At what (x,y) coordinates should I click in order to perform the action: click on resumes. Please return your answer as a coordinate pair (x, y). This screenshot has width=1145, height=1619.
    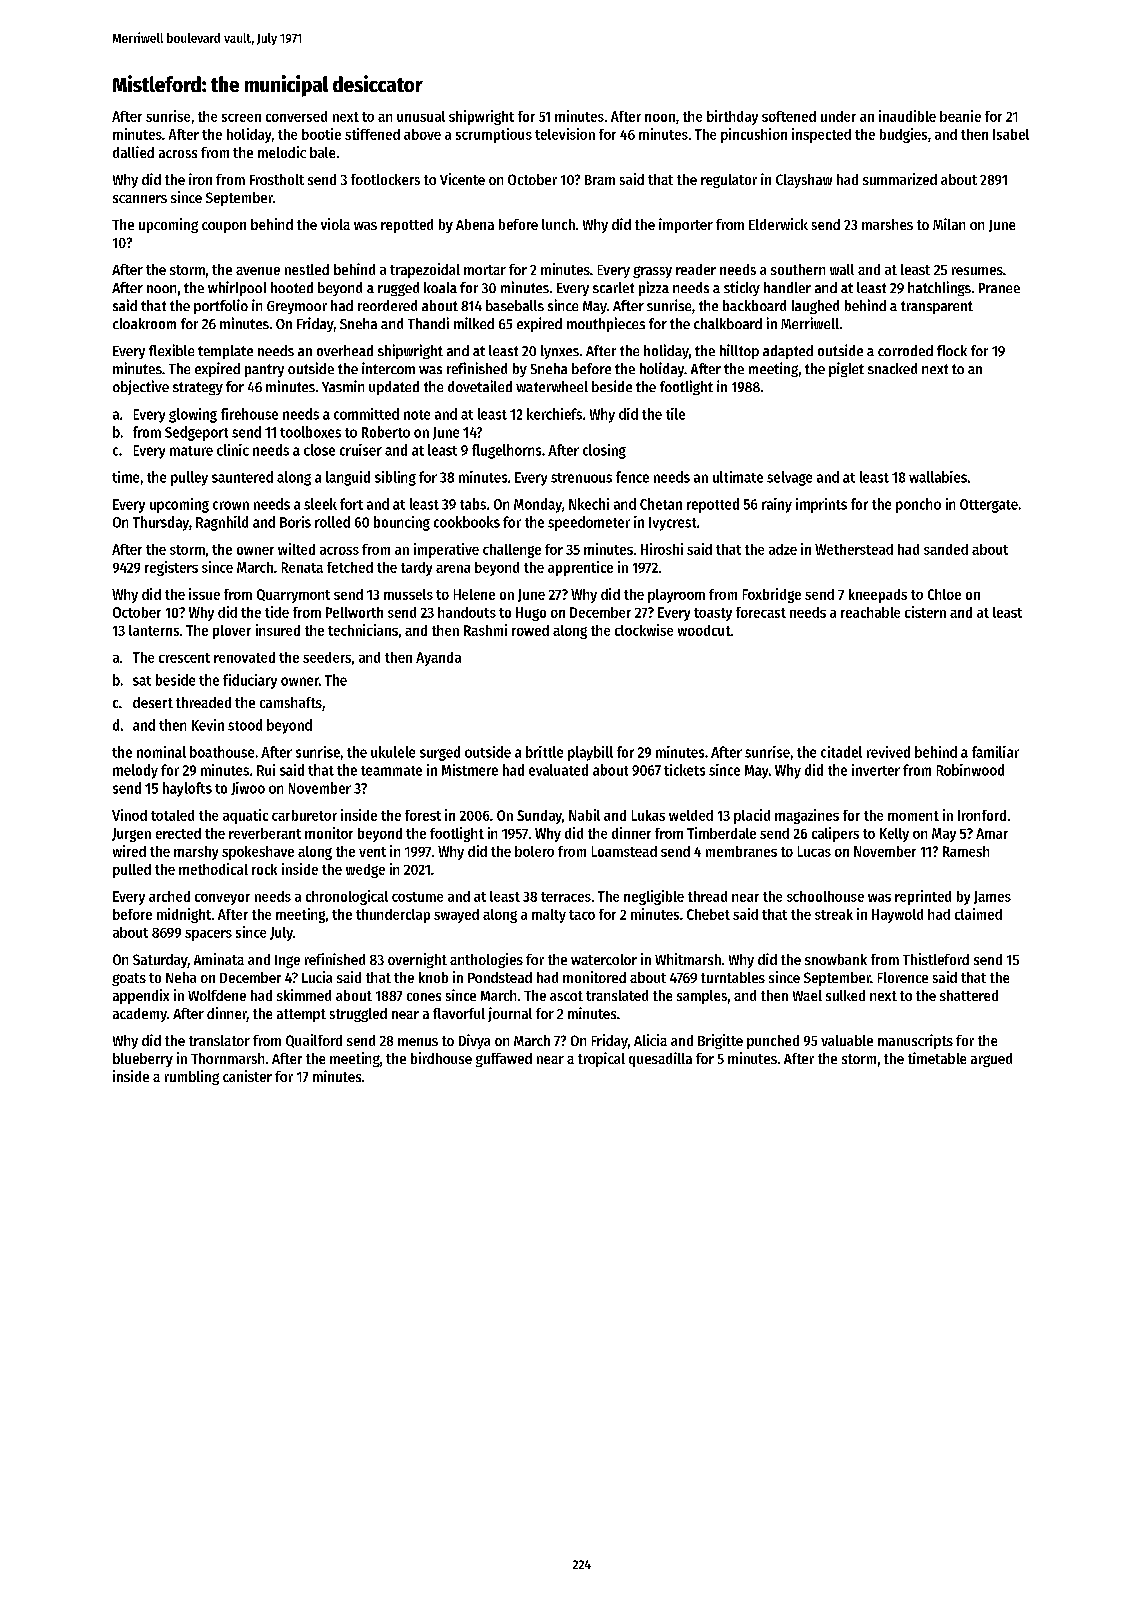
    Looking at the image, I should click on (977, 271).
